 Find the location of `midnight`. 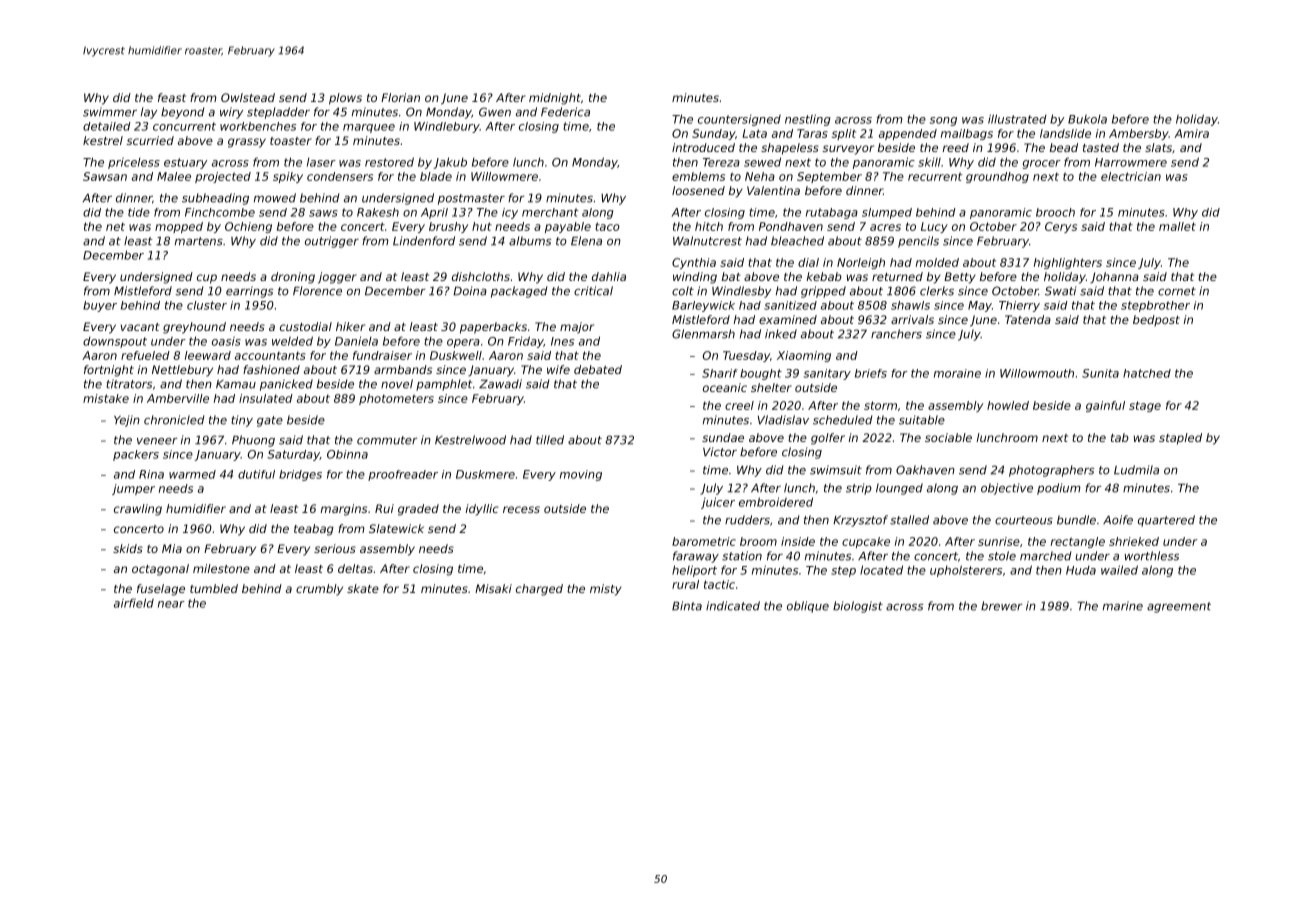

midnight is located at coordinates (555, 99).
